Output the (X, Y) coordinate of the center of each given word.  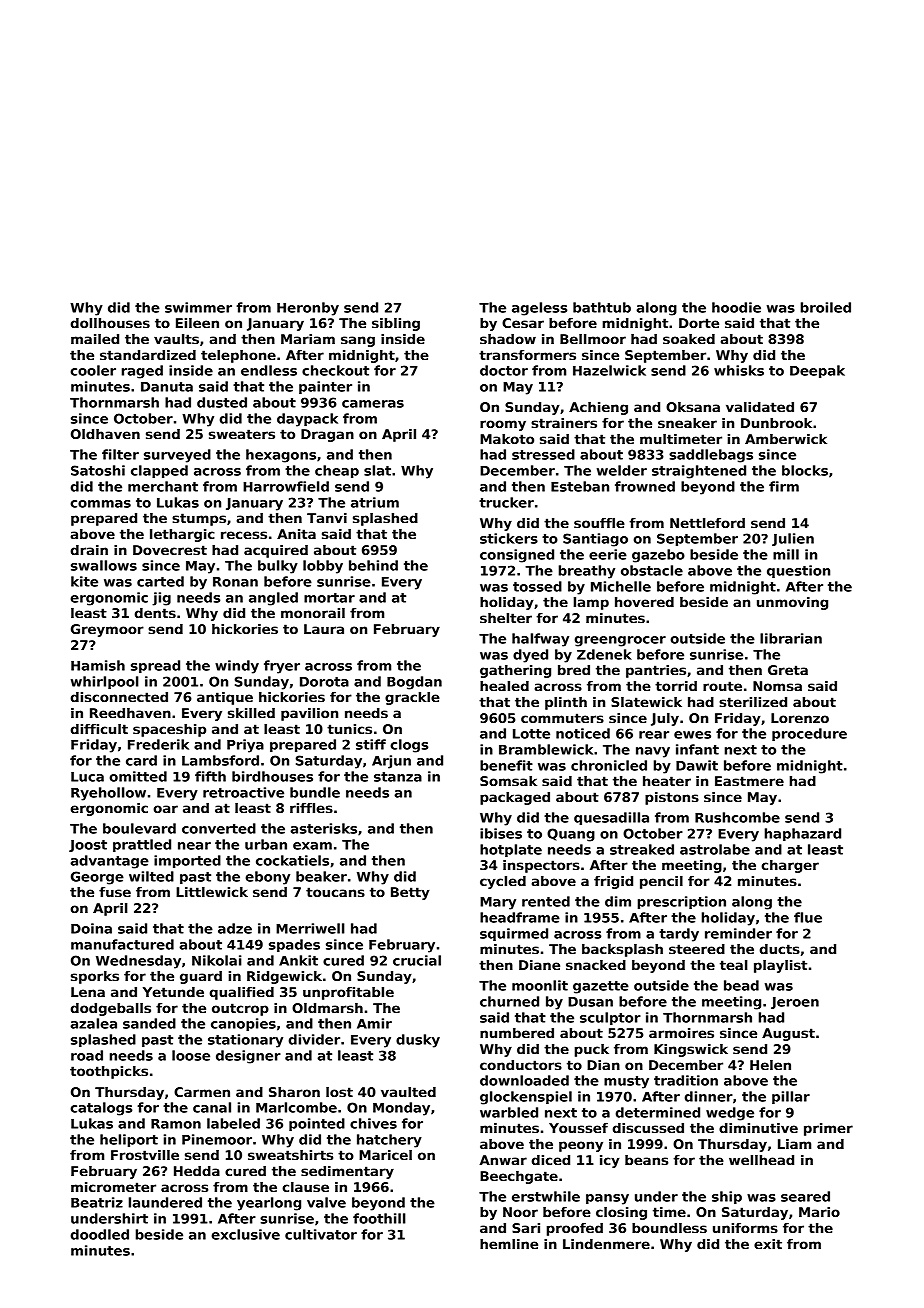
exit (768, 1244)
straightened (699, 472)
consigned (517, 556)
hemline (509, 1244)
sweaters (242, 434)
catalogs (101, 1109)
